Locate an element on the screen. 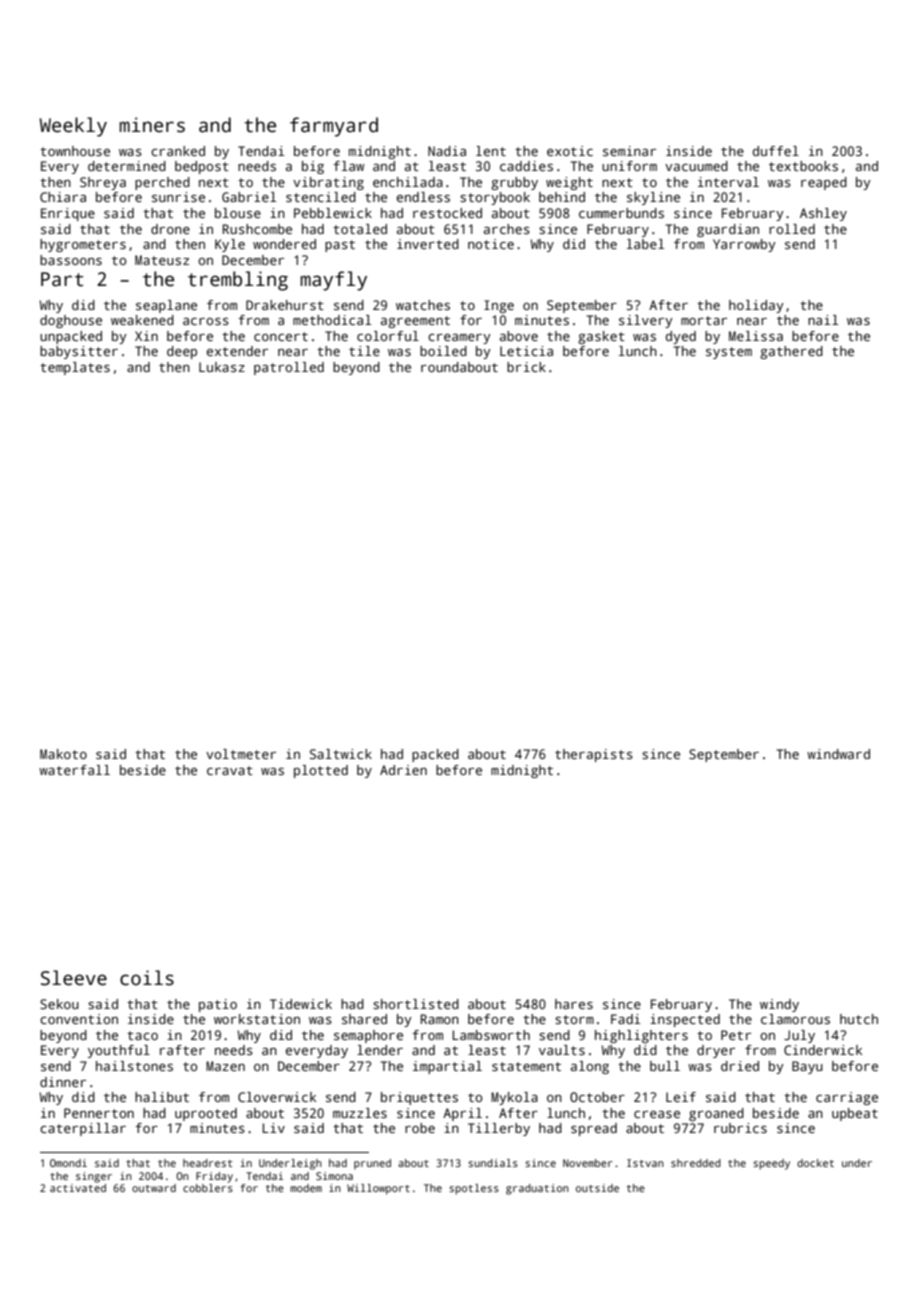  Willowport is located at coordinates (378, 1189).
